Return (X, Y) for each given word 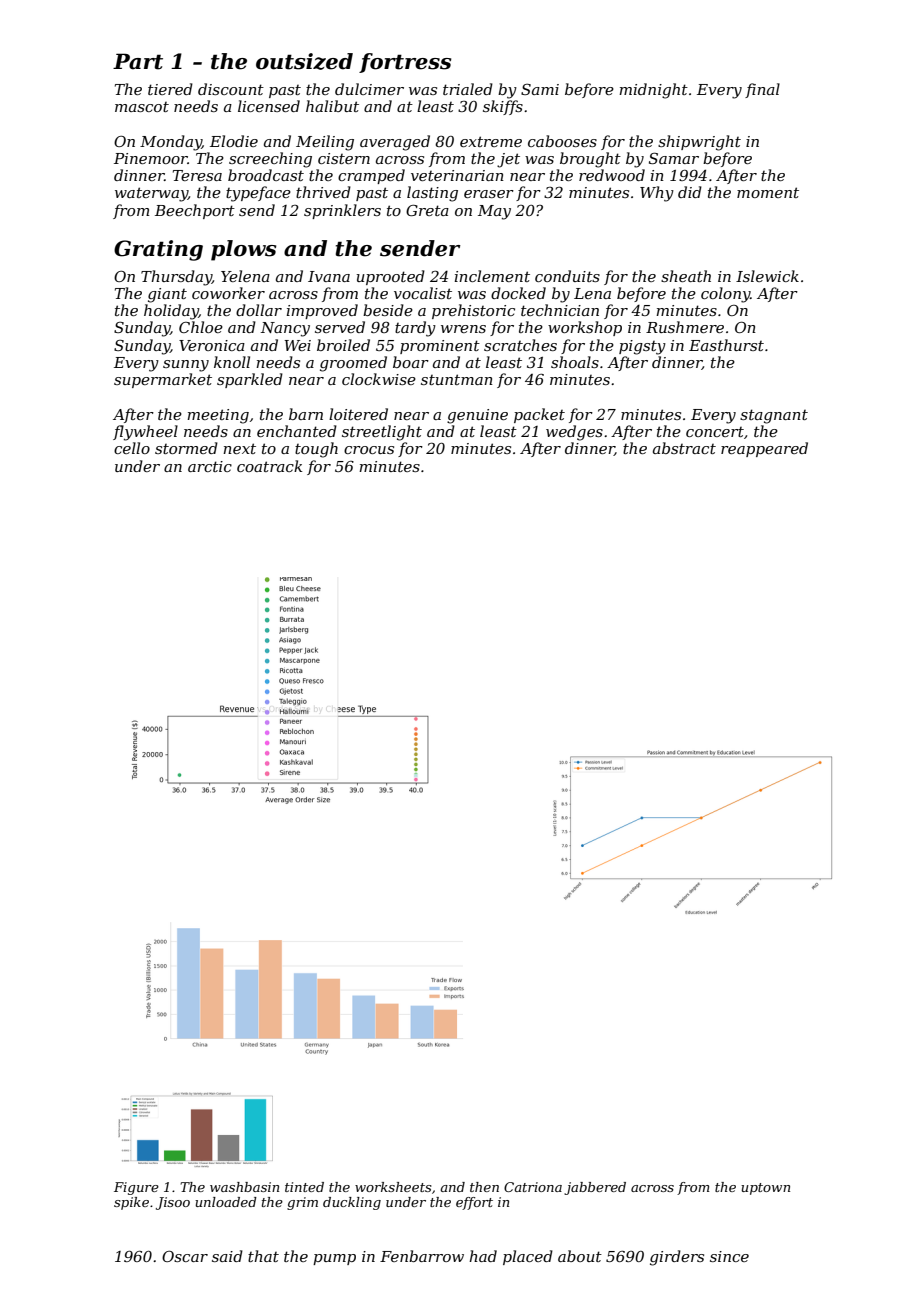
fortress (405, 63)
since (729, 1256)
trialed (468, 89)
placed (528, 1257)
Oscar (185, 1256)
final (762, 90)
